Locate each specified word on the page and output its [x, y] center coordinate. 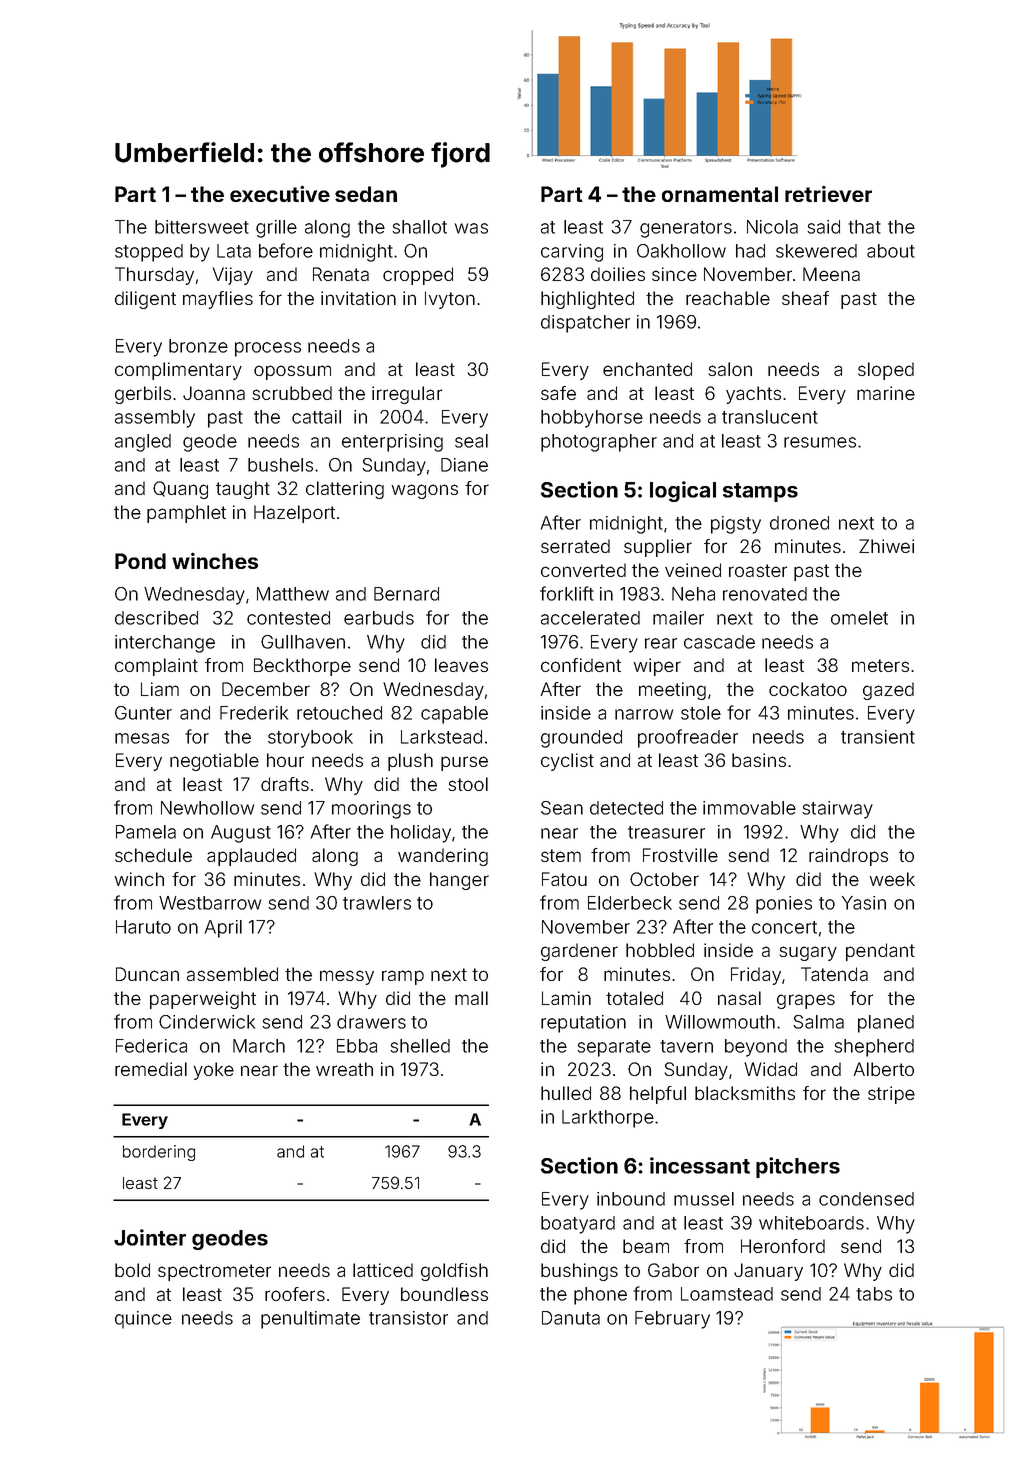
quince [143, 1320]
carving [572, 253]
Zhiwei [886, 546]
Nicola [772, 227]
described [156, 618]
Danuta [571, 1318]
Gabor [673, 1270]
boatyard [578, 1225]
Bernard [406, 594]
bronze [198, 346]
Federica [151, 1046]
